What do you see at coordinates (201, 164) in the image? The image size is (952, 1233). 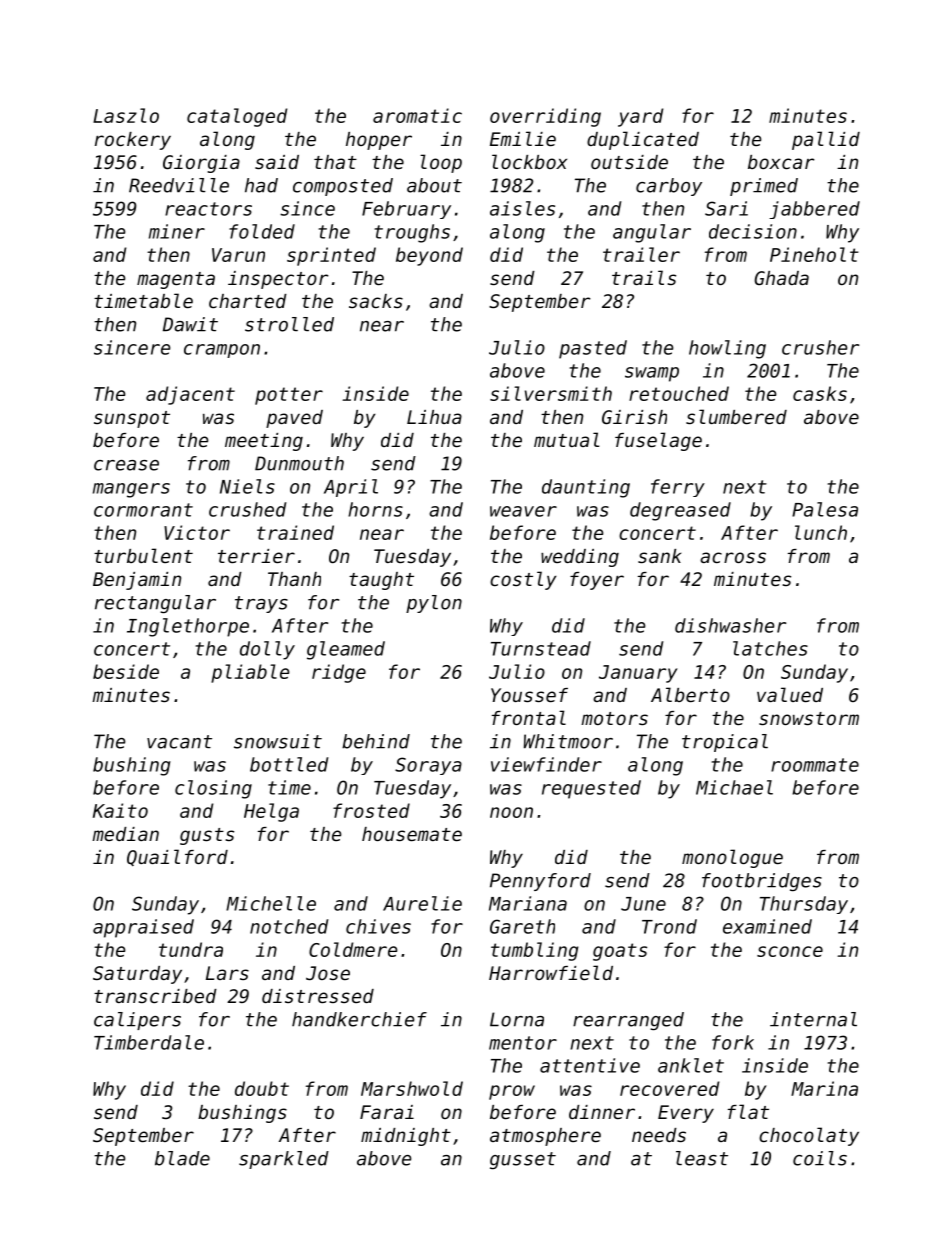 I see `Giorgia` at bounding box center [201, 164].
